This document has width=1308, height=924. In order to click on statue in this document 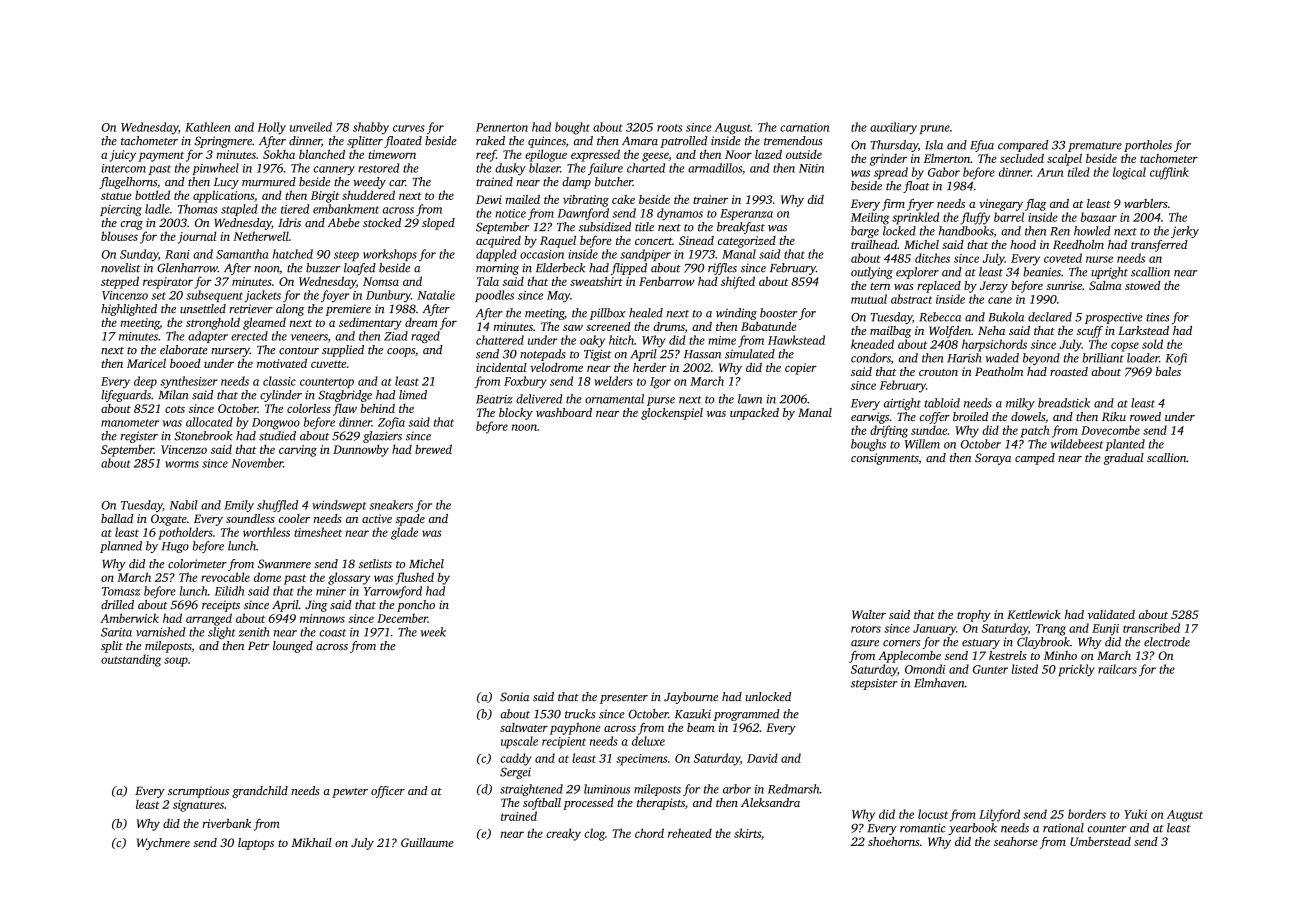, I will do `click(116, 196)`.
